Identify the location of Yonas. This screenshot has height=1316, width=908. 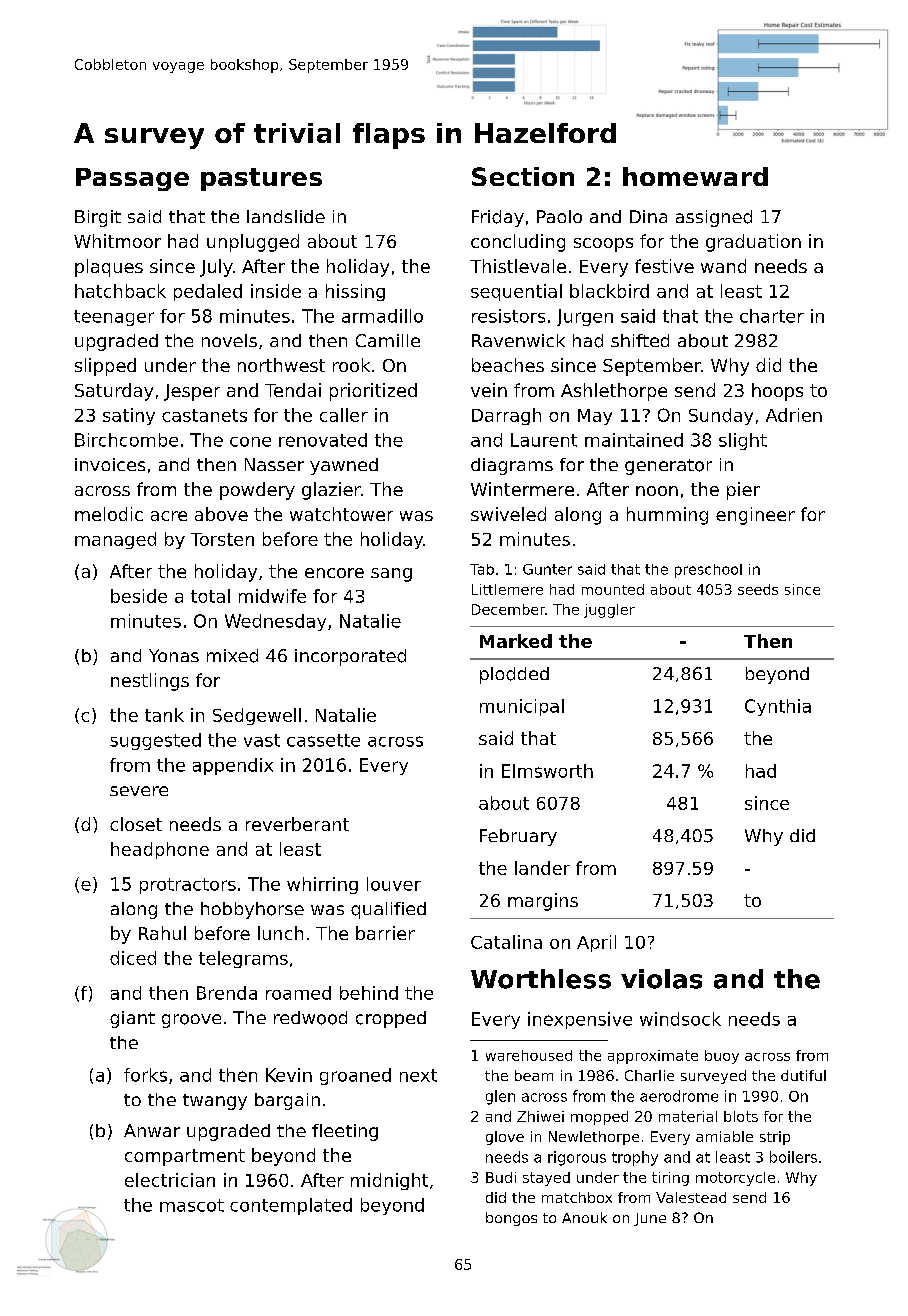
(174, 655).
